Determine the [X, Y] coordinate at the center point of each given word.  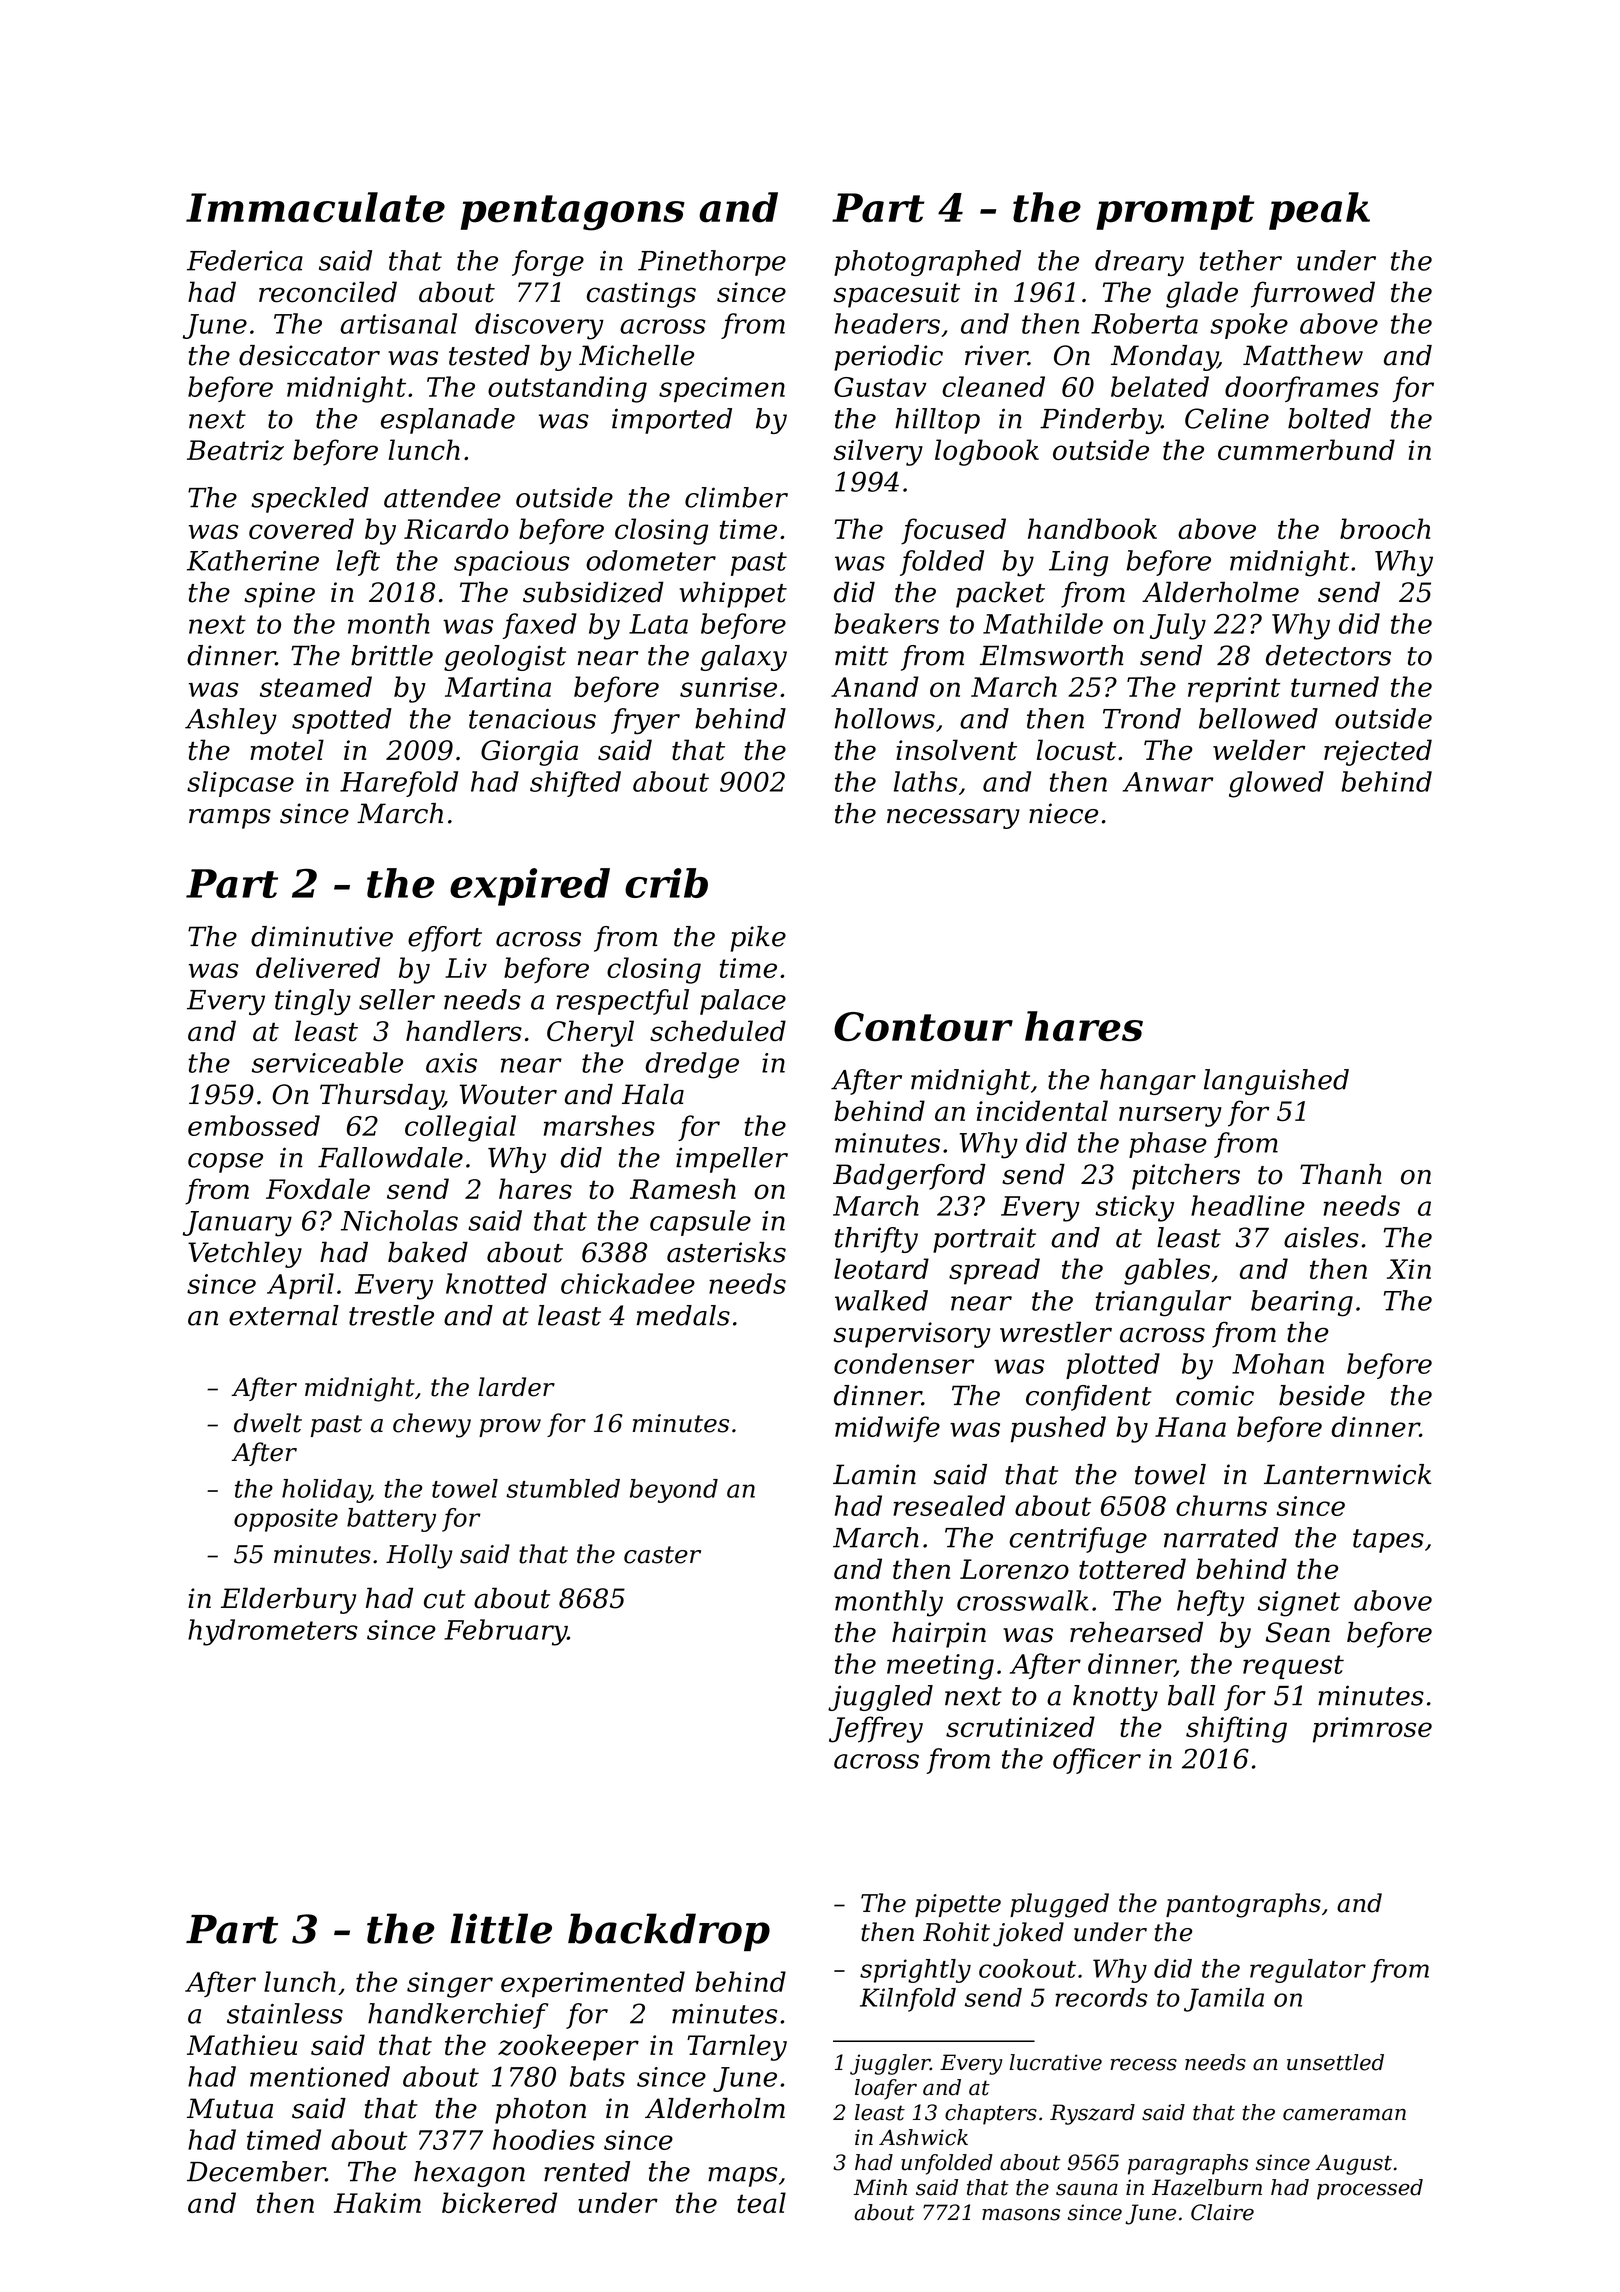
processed [1370, 2189]
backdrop [669, 1932]
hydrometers [273, 1632]
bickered [499, 2202]
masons [1021, 2214]
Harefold [399, 784]
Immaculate [315, 207]
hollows [885, 718]
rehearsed [1136, 1632]
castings [641, 295]
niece [1063, 813]
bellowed [1258, 718]
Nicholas [399, 1220]
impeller [732, 1160]
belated [1160, 386]
